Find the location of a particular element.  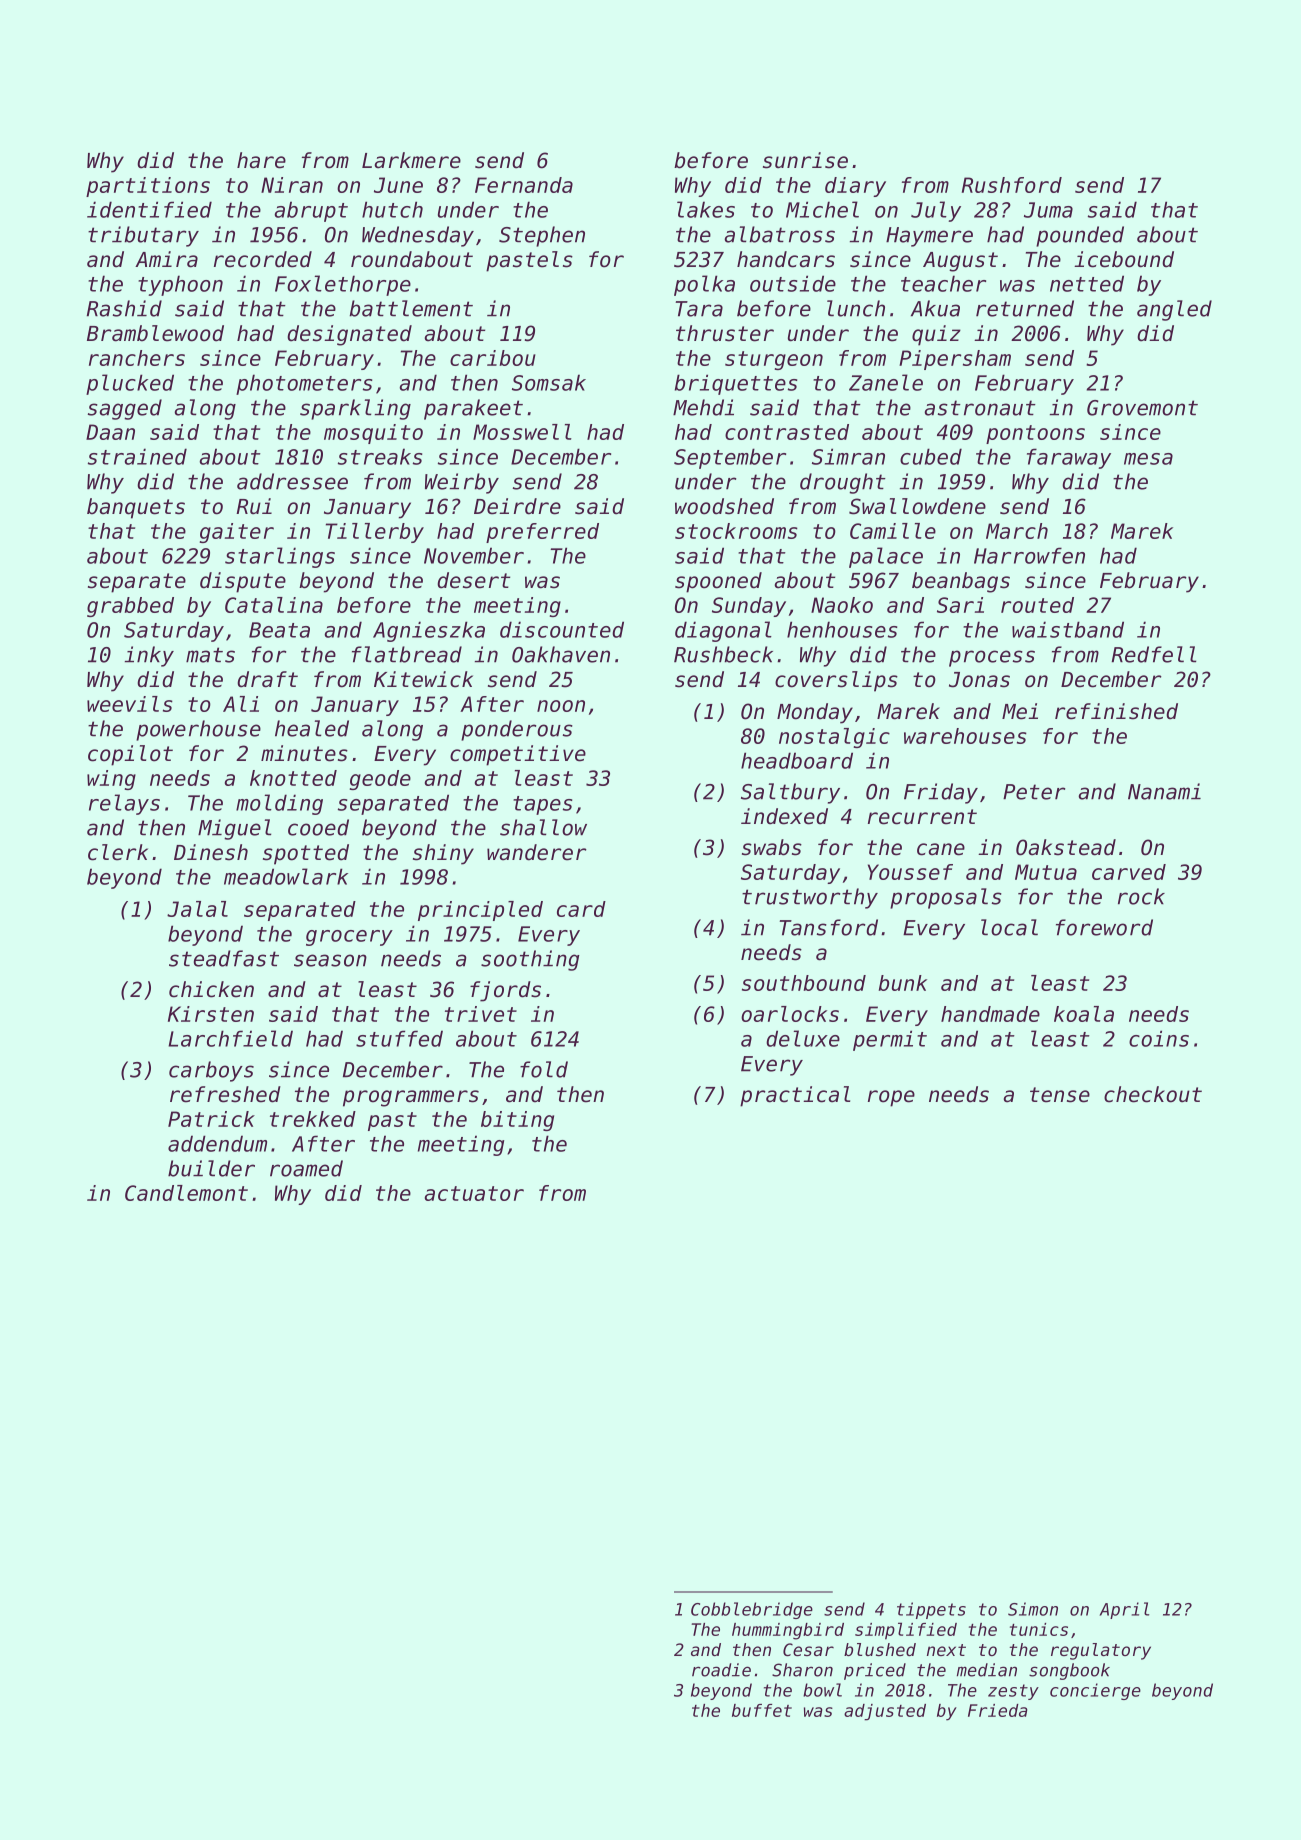

roadie is located at coordinates (721, 1670).
